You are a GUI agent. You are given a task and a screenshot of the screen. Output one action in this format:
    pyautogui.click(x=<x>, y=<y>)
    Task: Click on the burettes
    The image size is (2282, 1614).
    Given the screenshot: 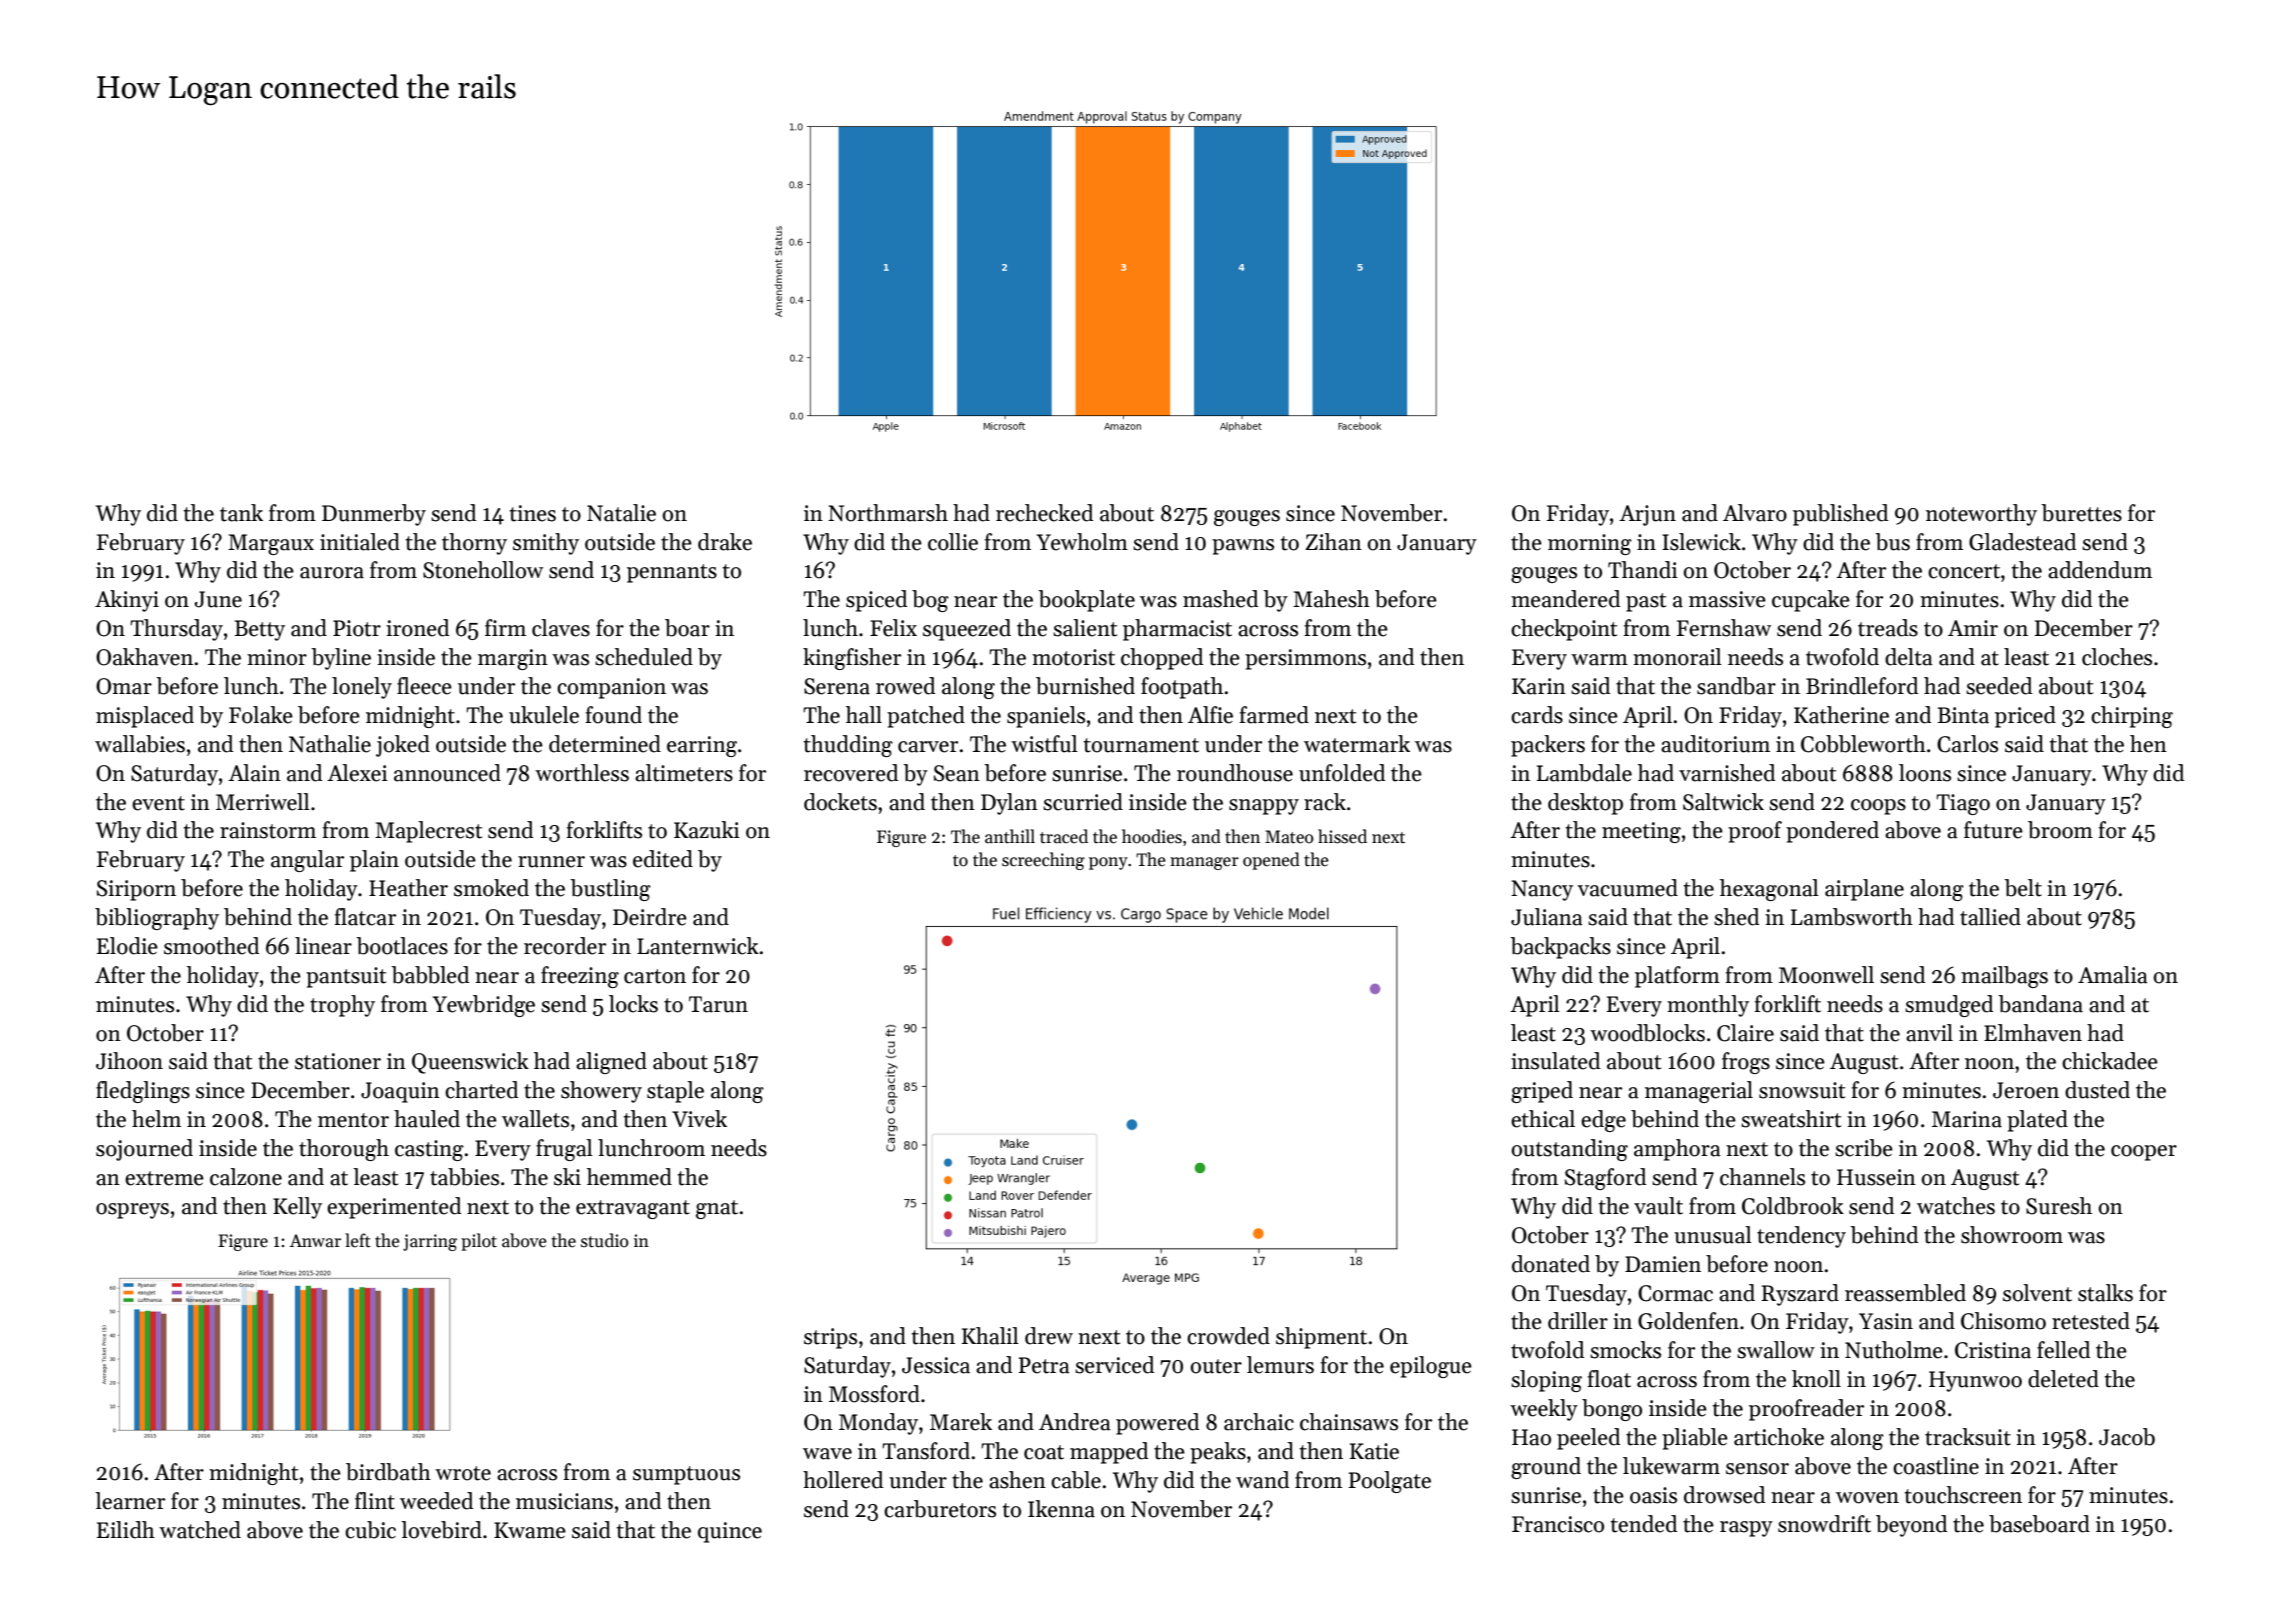 What is the action you would take?
    pyautogui.click(x=2081, y=513)
